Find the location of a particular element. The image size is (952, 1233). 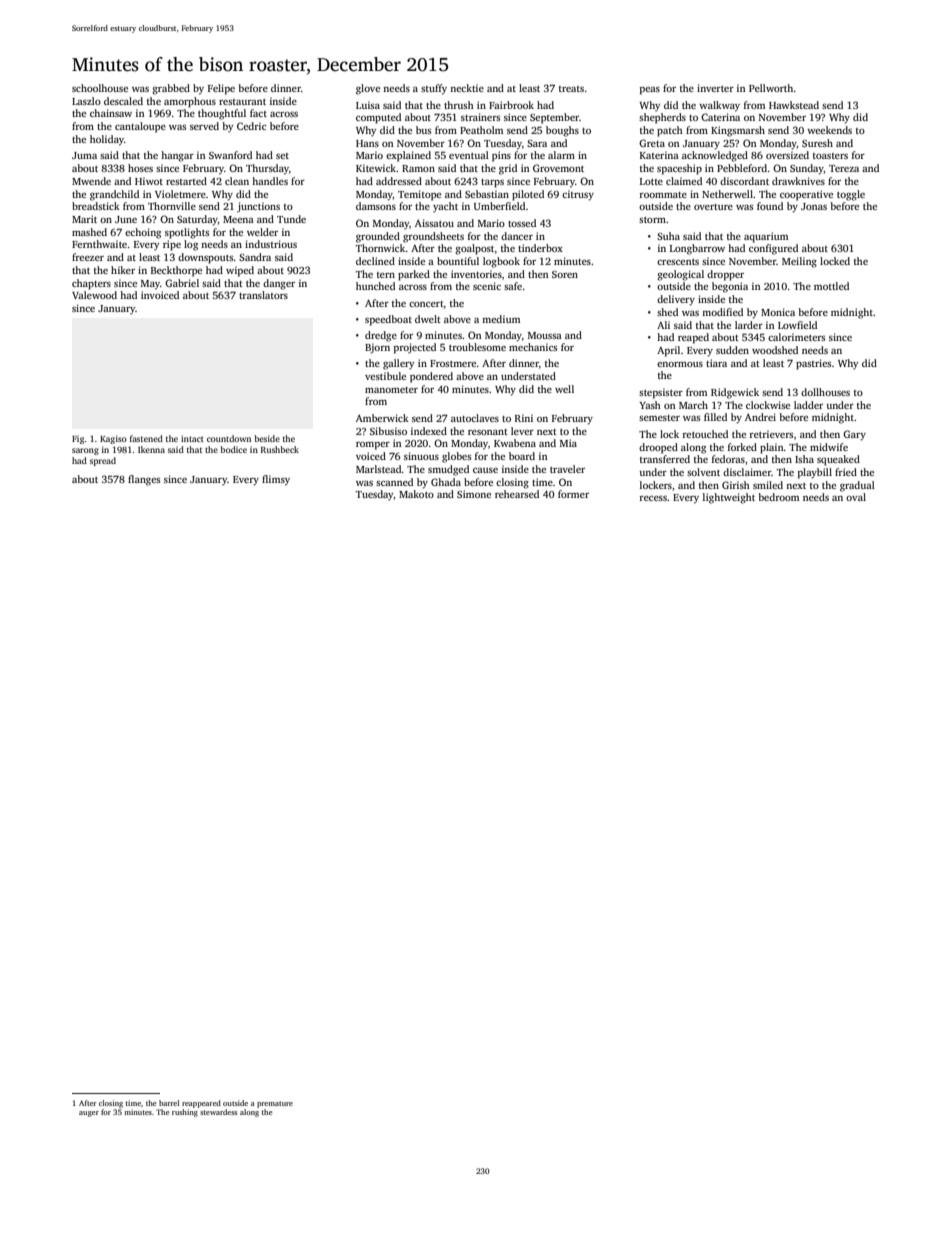

recess is located at coordinates (653, 498).
